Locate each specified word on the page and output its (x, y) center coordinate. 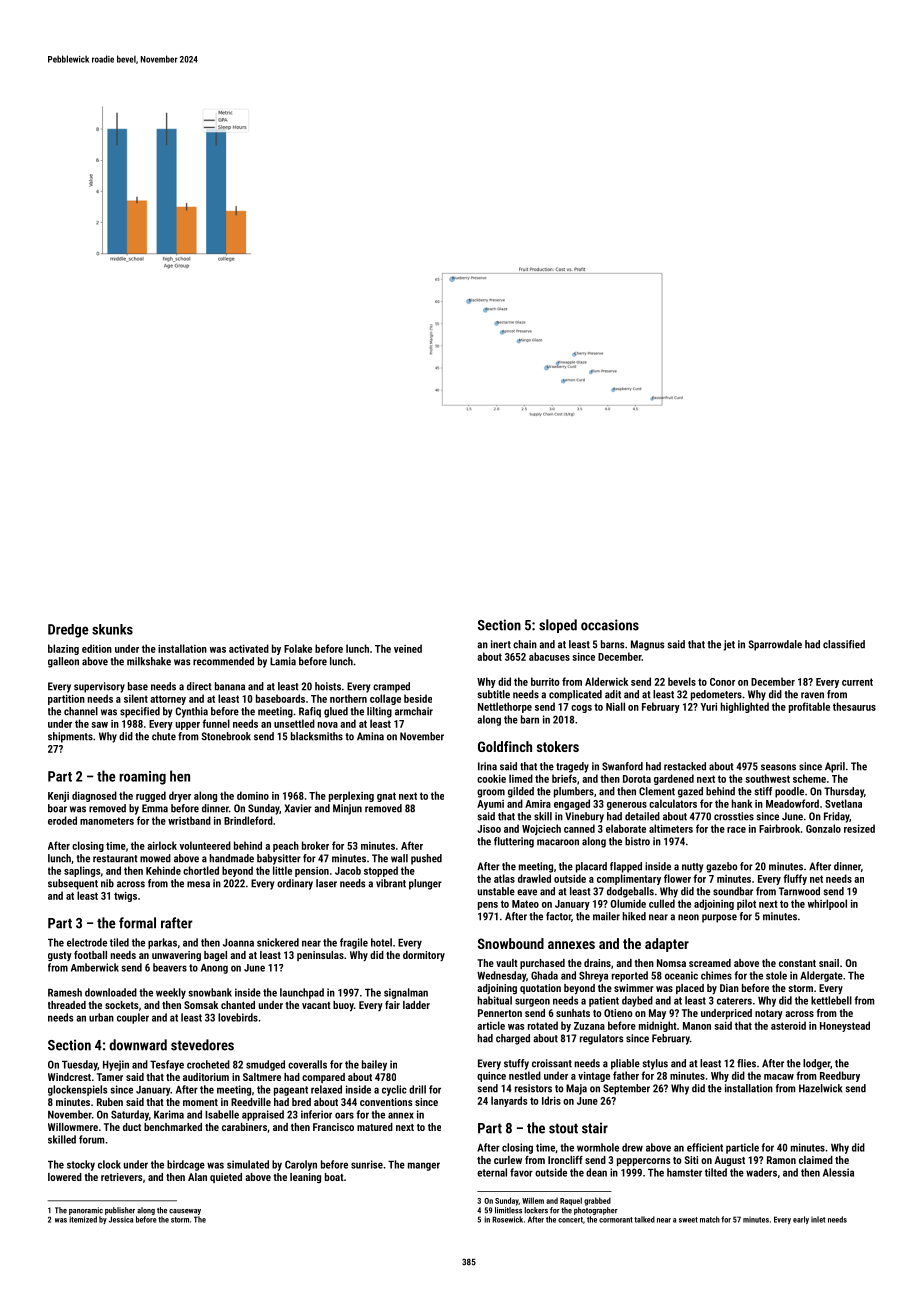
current (857, 682)
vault (507, 963)
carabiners (244, 1127)
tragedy (572, 767)
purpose (719, 918)
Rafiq (310, 712)
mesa (198, 884)
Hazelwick (821, 1088)
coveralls (307, 1064)
